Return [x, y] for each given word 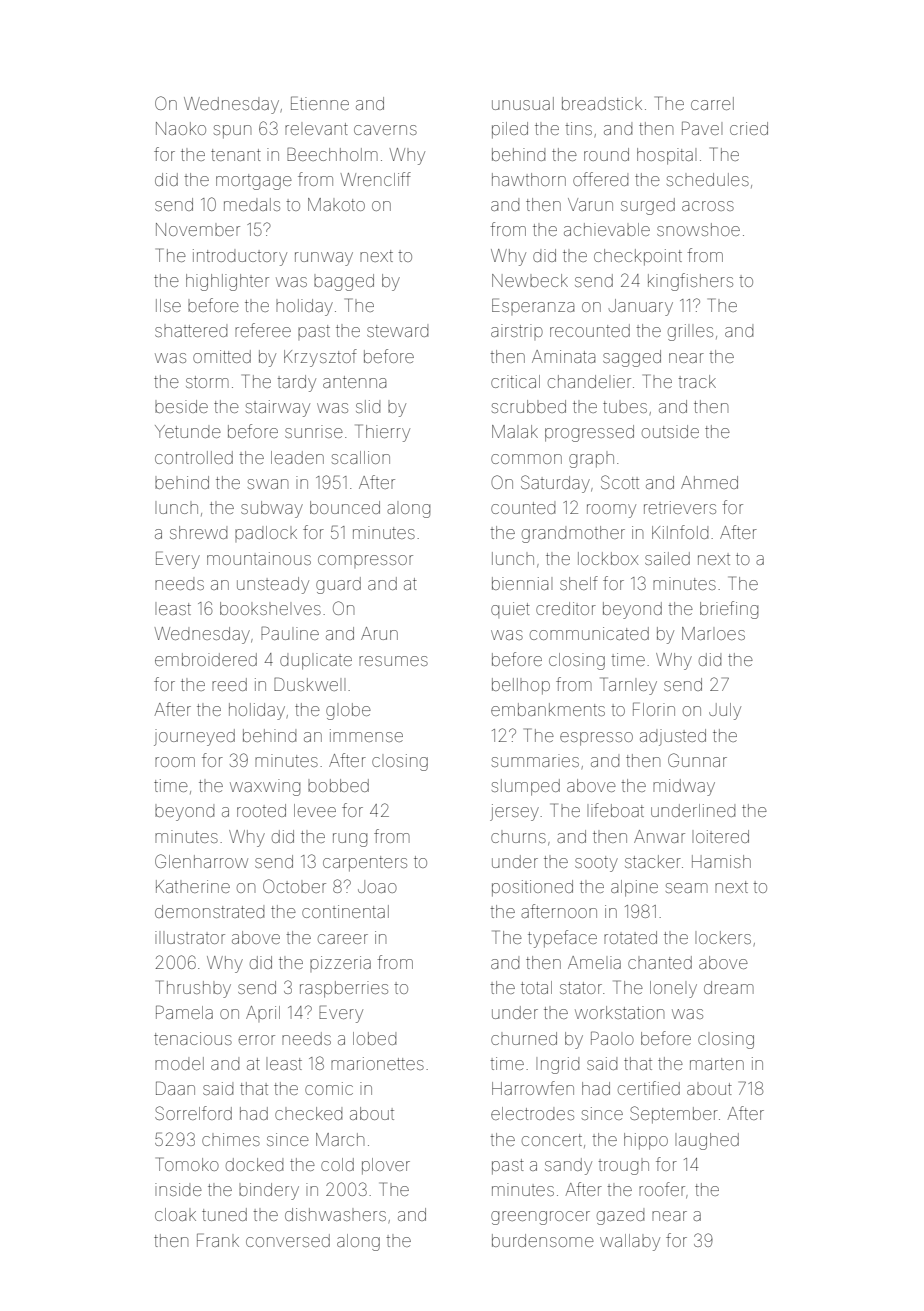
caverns [385, 130]
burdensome [543, 1240]
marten [717, 1064]
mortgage [254, 182]
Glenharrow [201, 861]
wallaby [630, 1242]
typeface [562, 939]
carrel [712, 103]
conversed [288, 1240]
